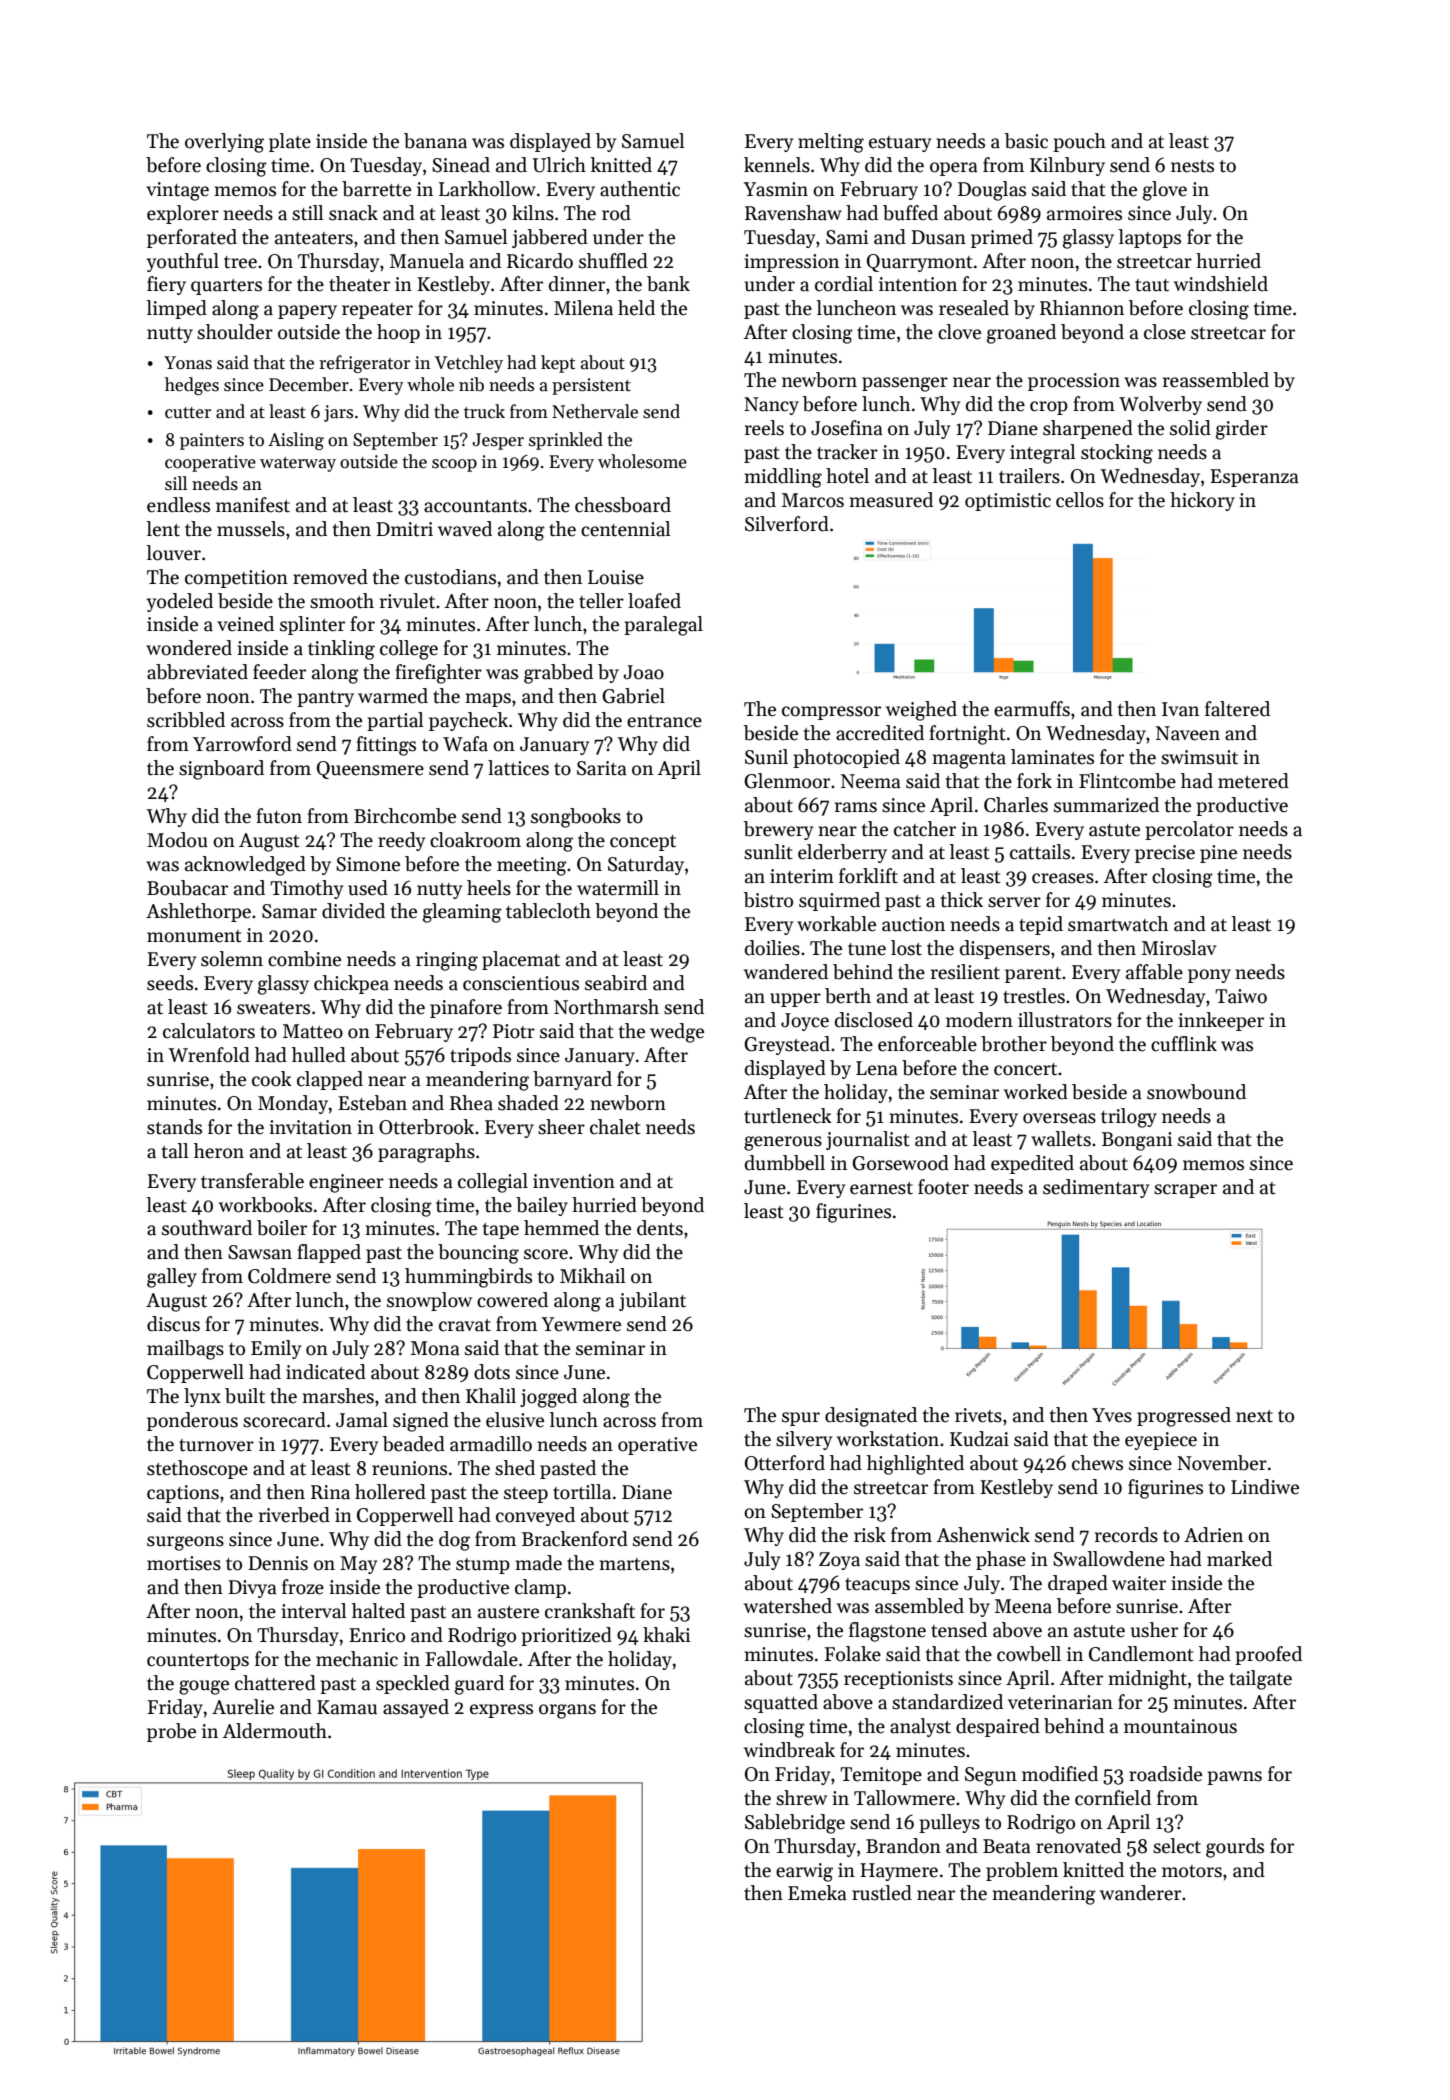  I want to click on upper, so click(795, 1000).
